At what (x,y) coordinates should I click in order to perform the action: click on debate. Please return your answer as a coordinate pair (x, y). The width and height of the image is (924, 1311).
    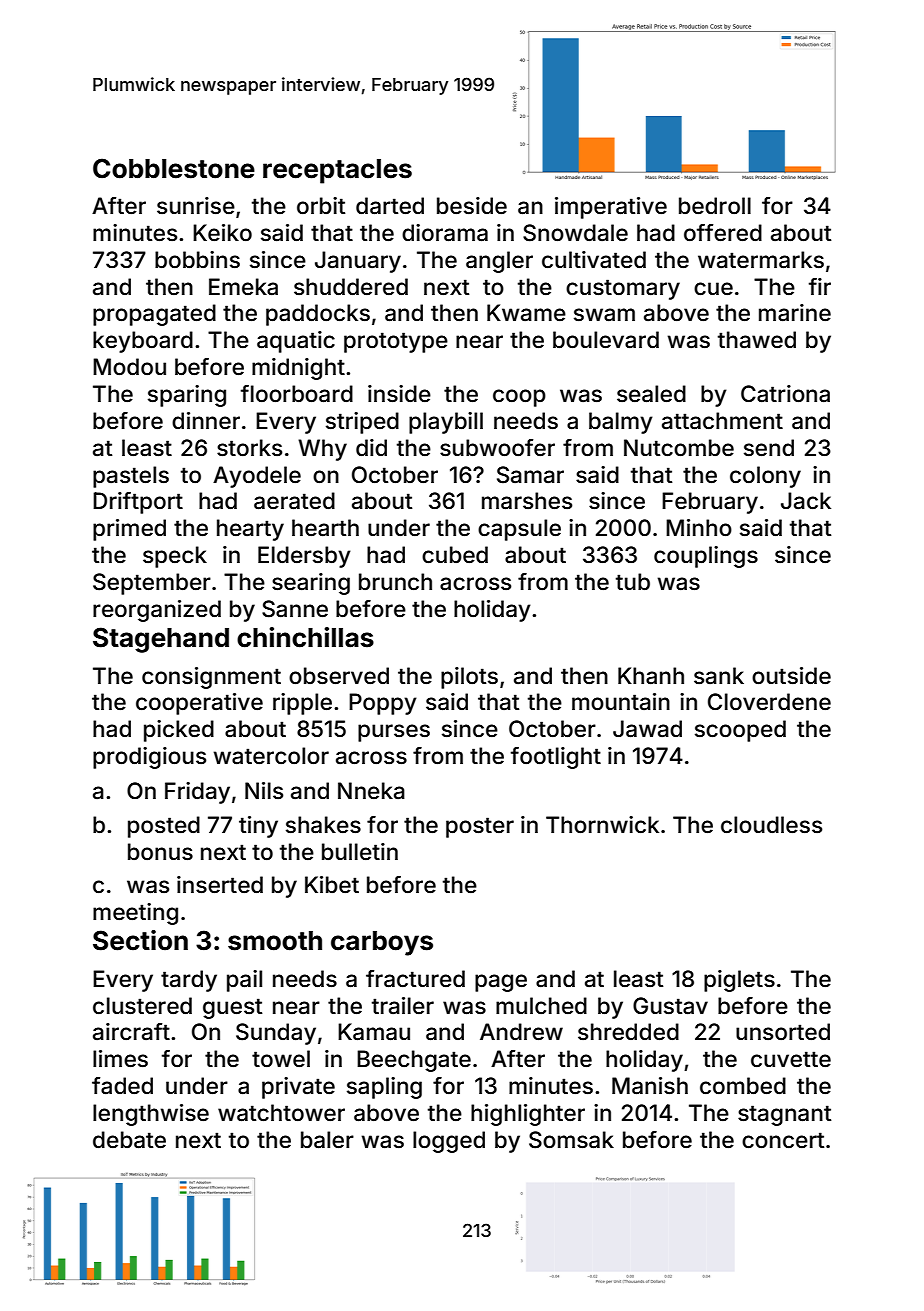
    Looking at the image, I should click on (129, 1140).
